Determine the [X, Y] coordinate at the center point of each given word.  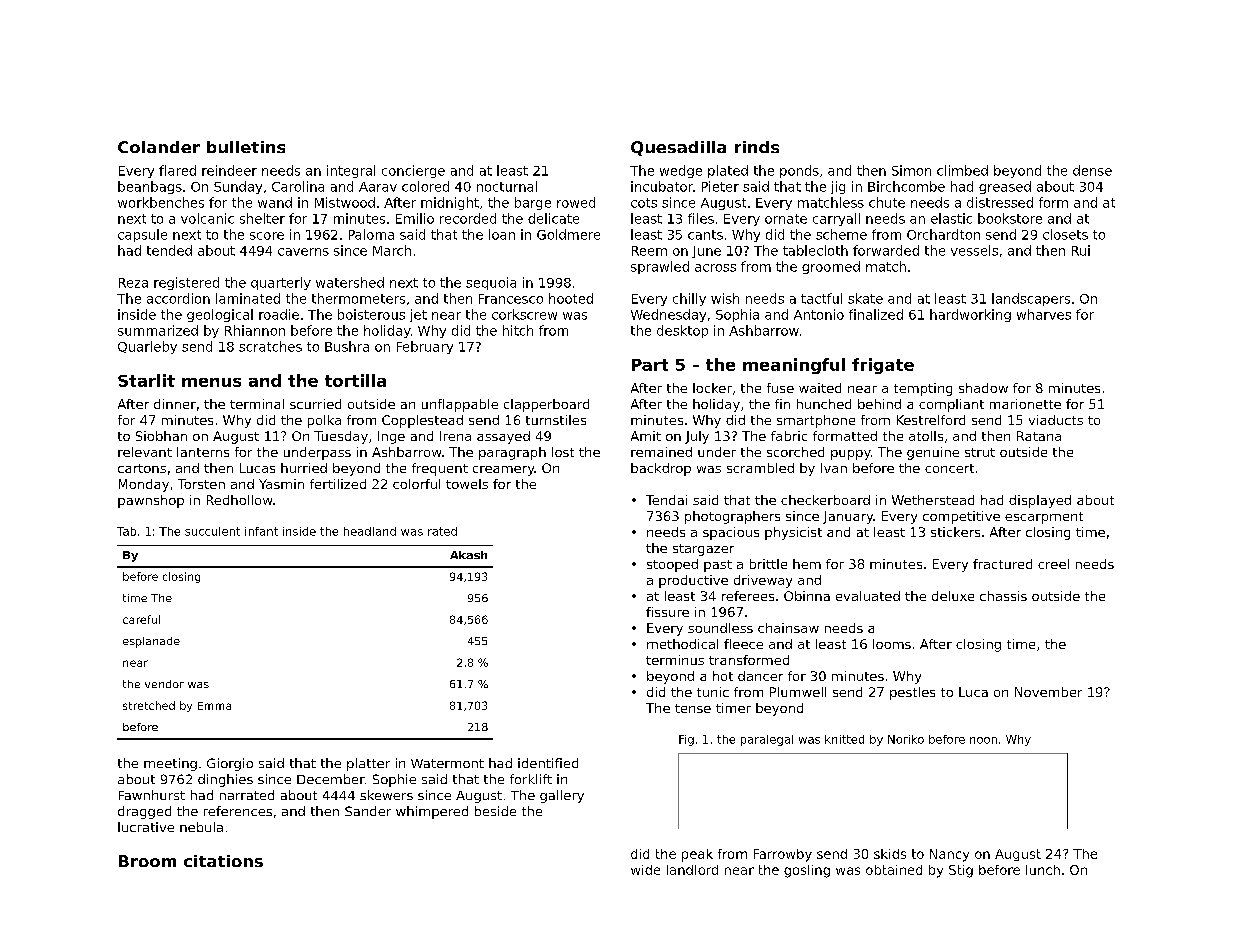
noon [983, 740]
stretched [149, 705]
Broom [147, 861]
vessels [974, 250]
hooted [571, 298]
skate [865, 298]
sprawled [660, 267]
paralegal [767, 740]
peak [697, 855]
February [425, 347]
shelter [262, 218]
